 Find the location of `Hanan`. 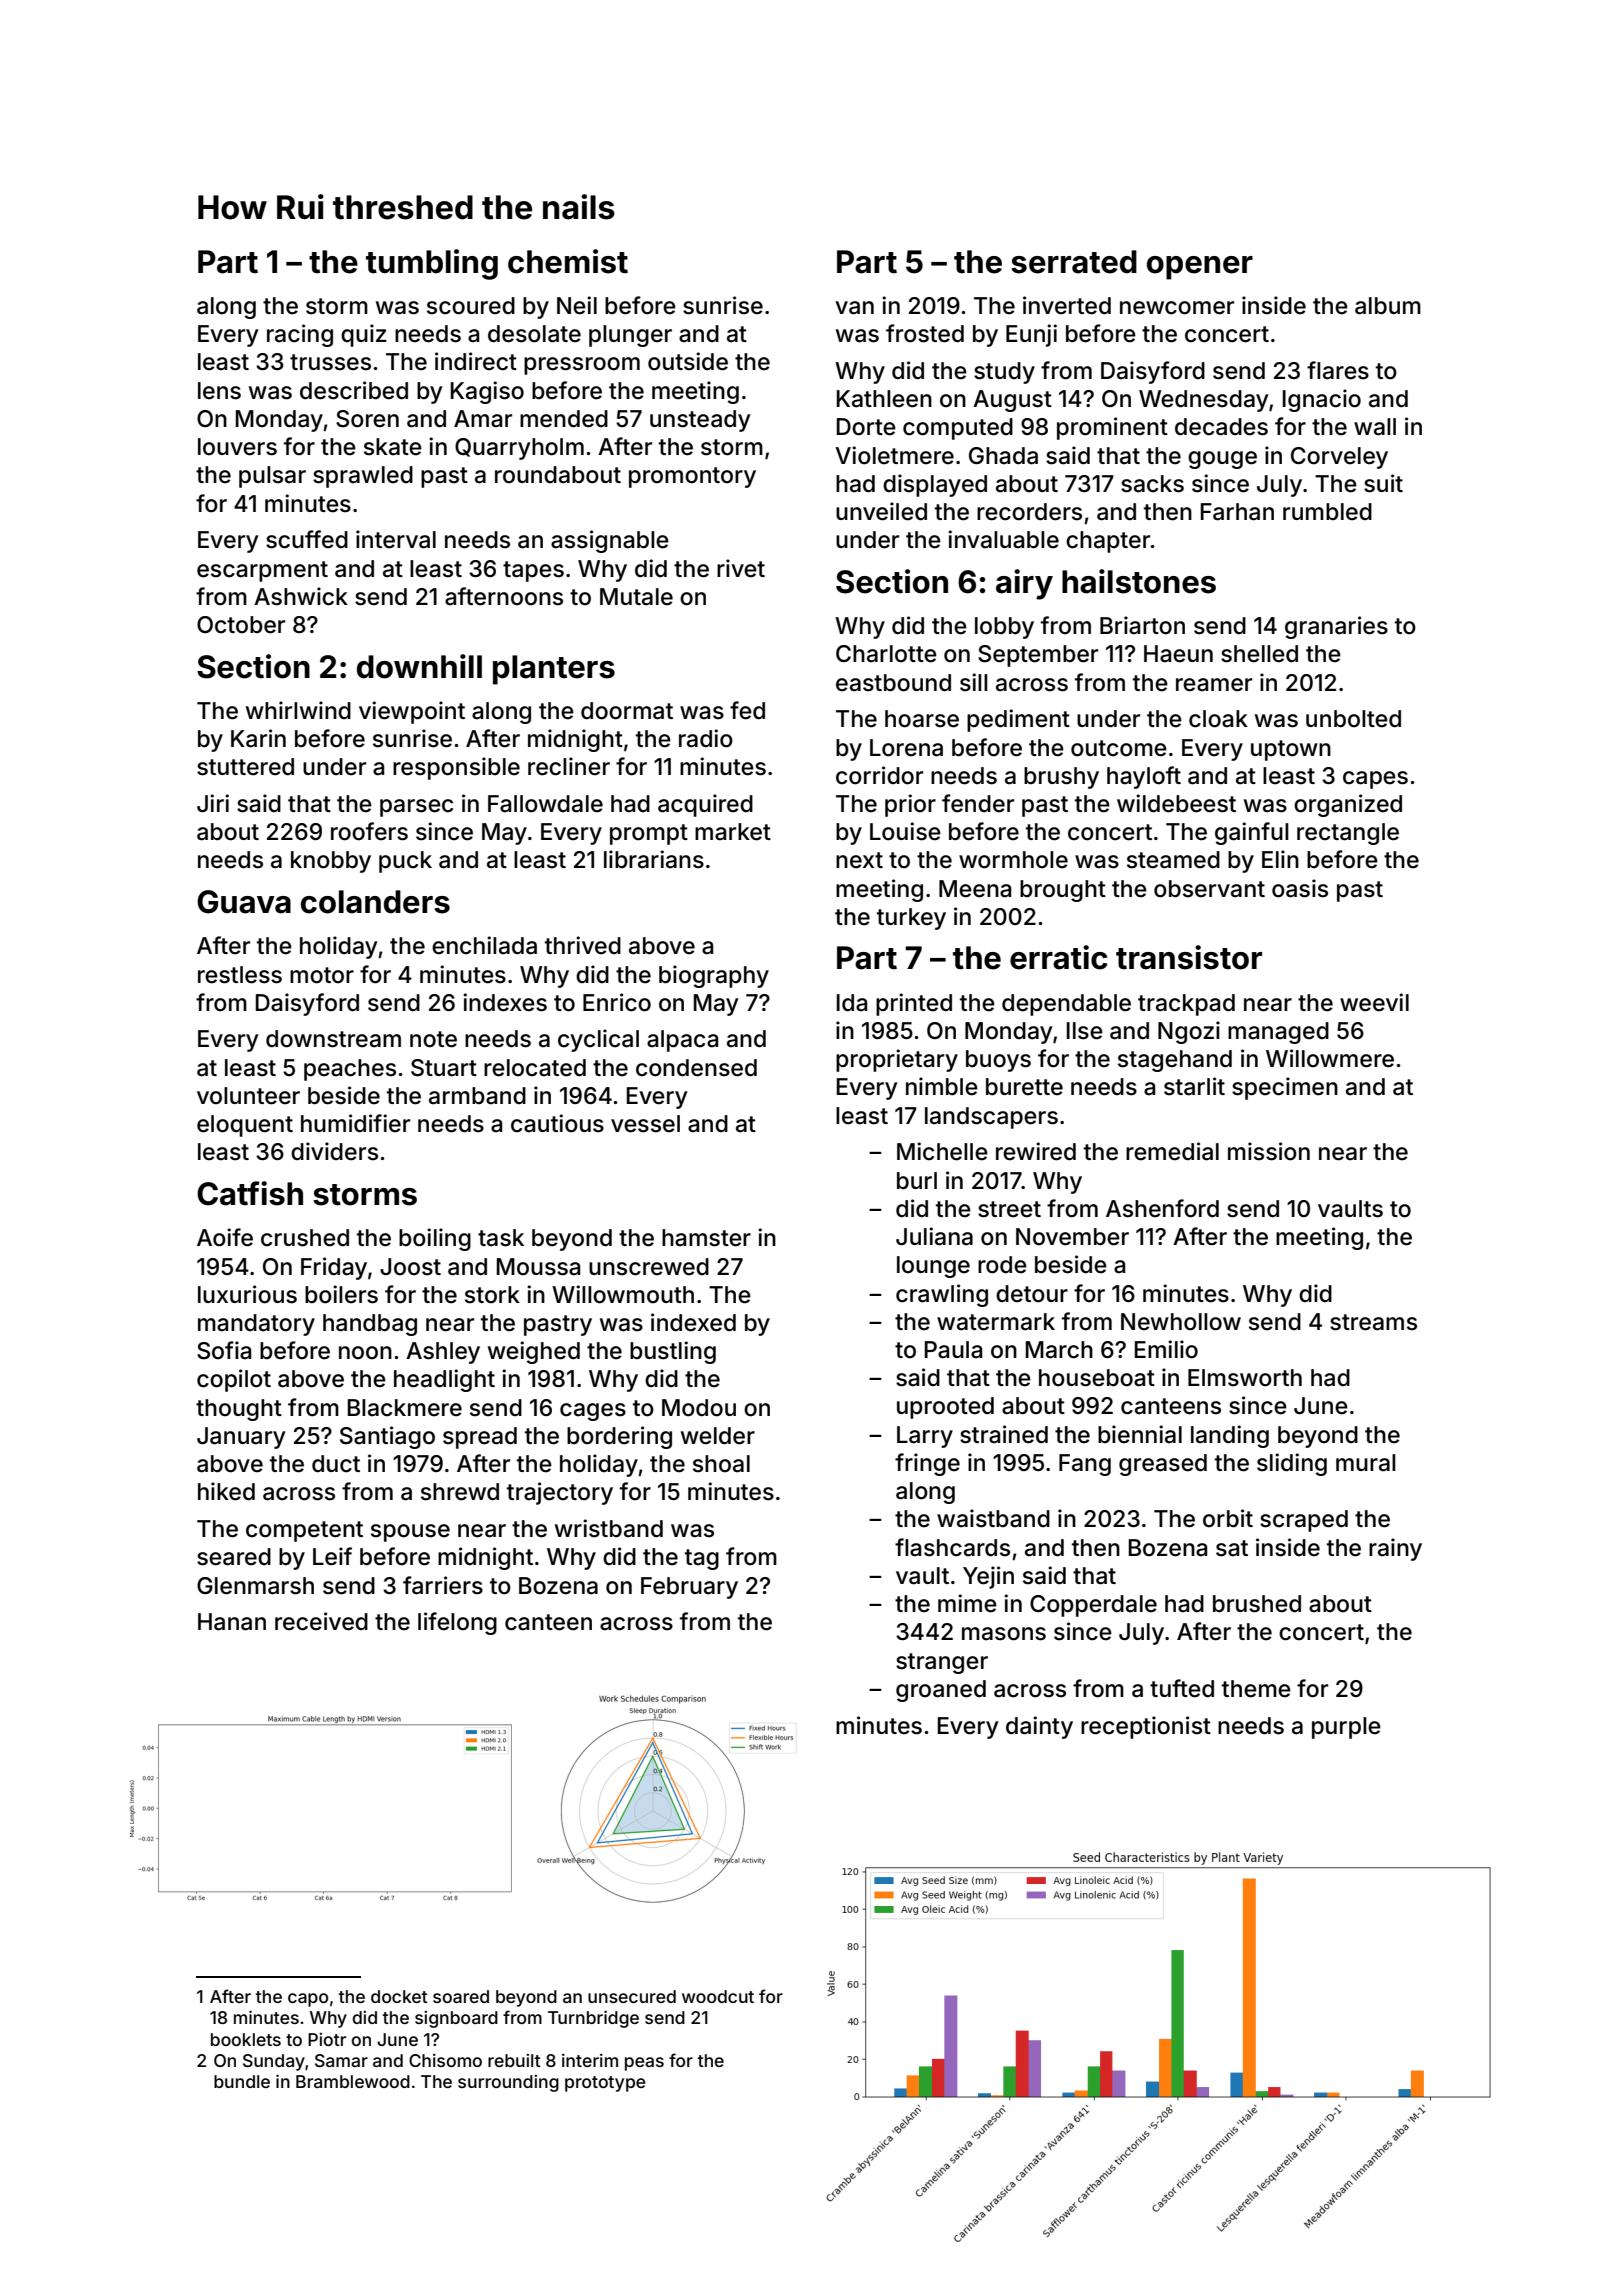

Hanan is located at coordinates (232, 1622).
